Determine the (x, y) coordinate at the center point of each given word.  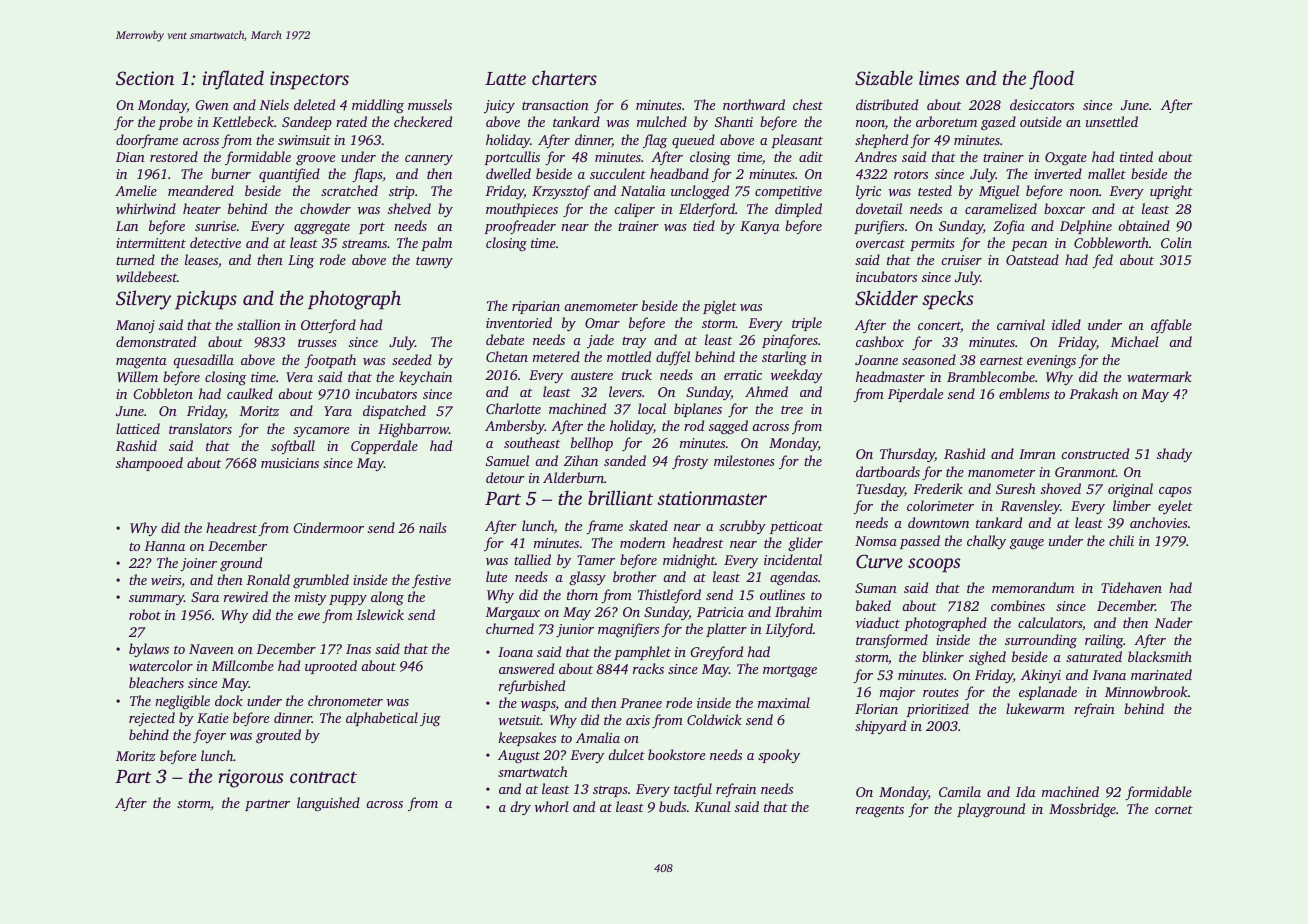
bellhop (592, 444)
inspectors (309, 80)
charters (564, 77)
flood (1052, 80)
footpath (330, 361)
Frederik (938, 488)
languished (328, 804)
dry (520, 808)
